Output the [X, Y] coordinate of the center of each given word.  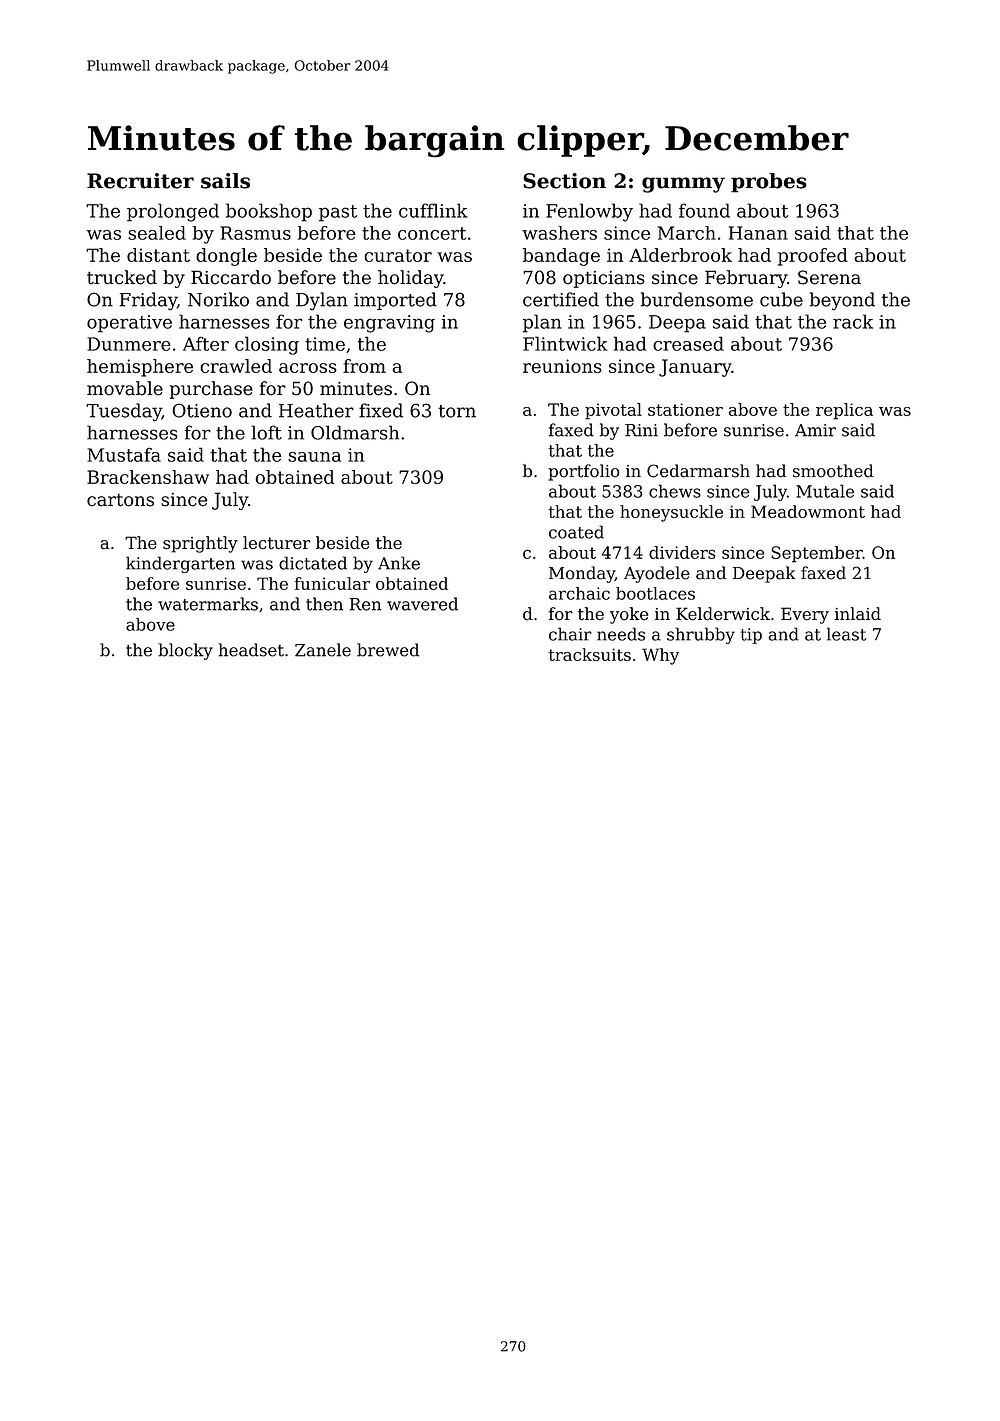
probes [768, 183]
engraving [389, 324]
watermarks [208, 604]
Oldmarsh [355, 432]
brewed [388, 650]
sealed [157, 233]
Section [564, 181]
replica [844, 411]
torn [457, 411]
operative [129, 324]
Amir [815, 430]
